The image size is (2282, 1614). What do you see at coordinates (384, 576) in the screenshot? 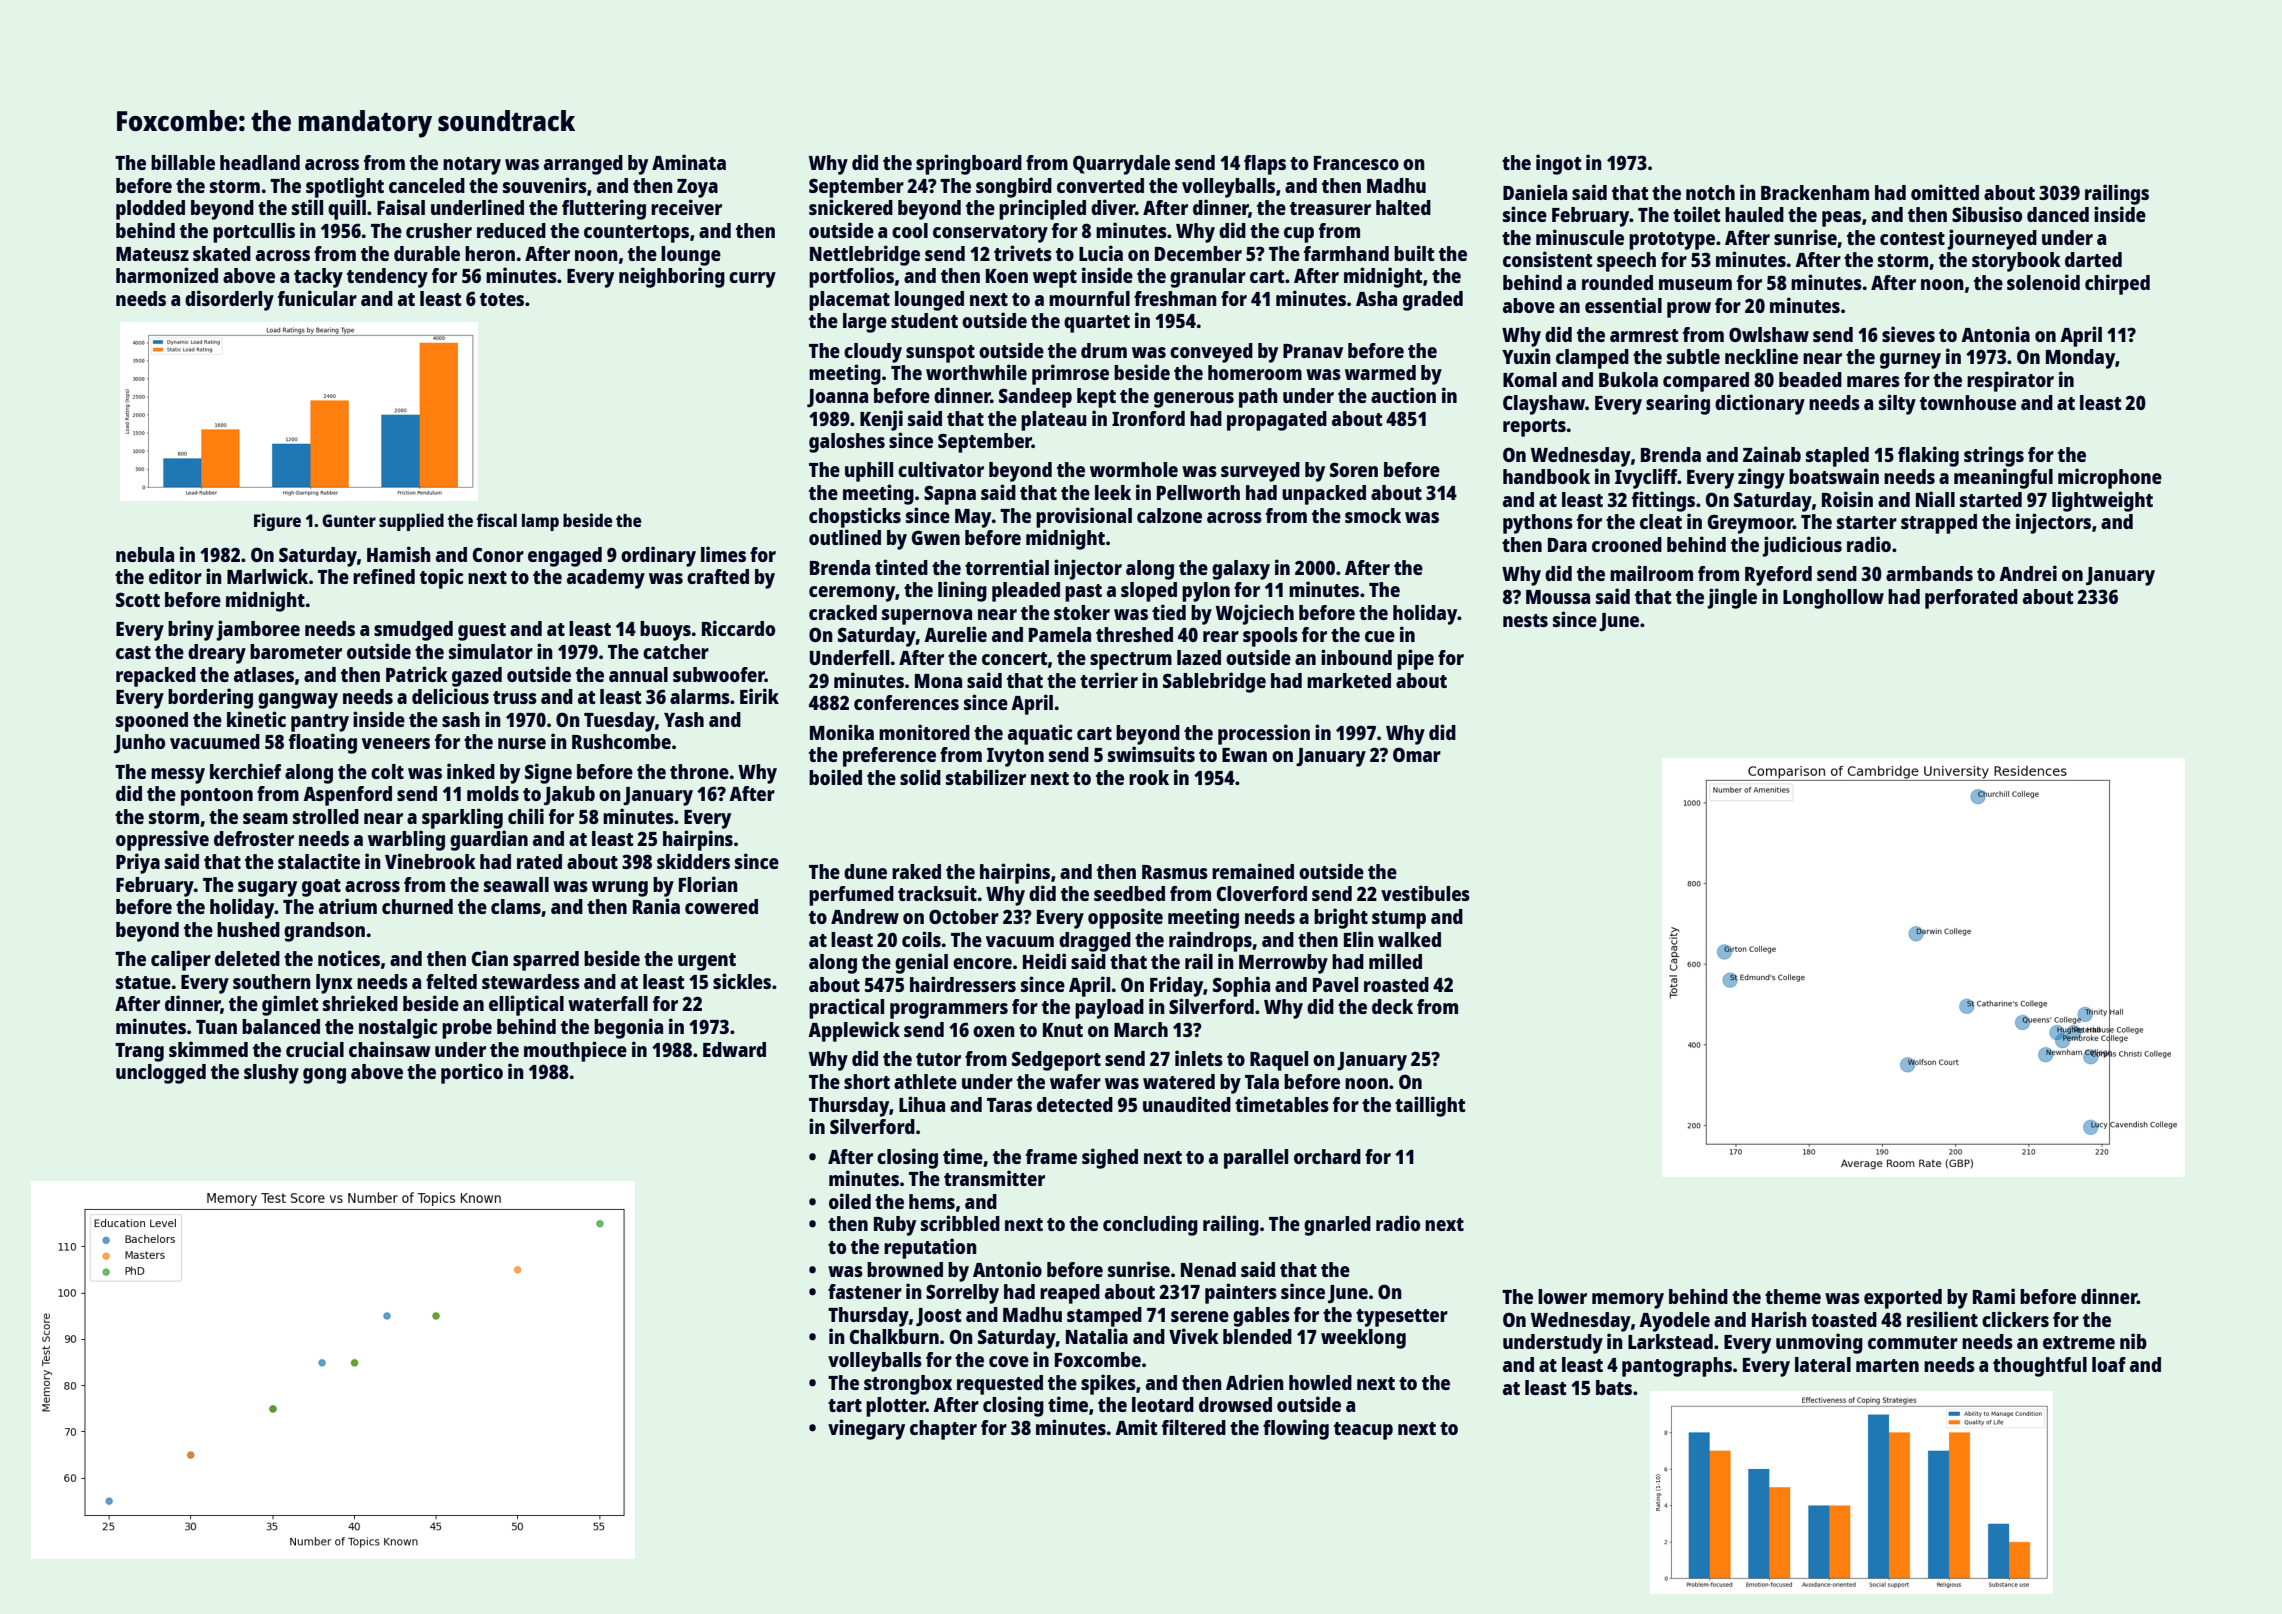
I see `refined` at bounding box center [384, 576].
